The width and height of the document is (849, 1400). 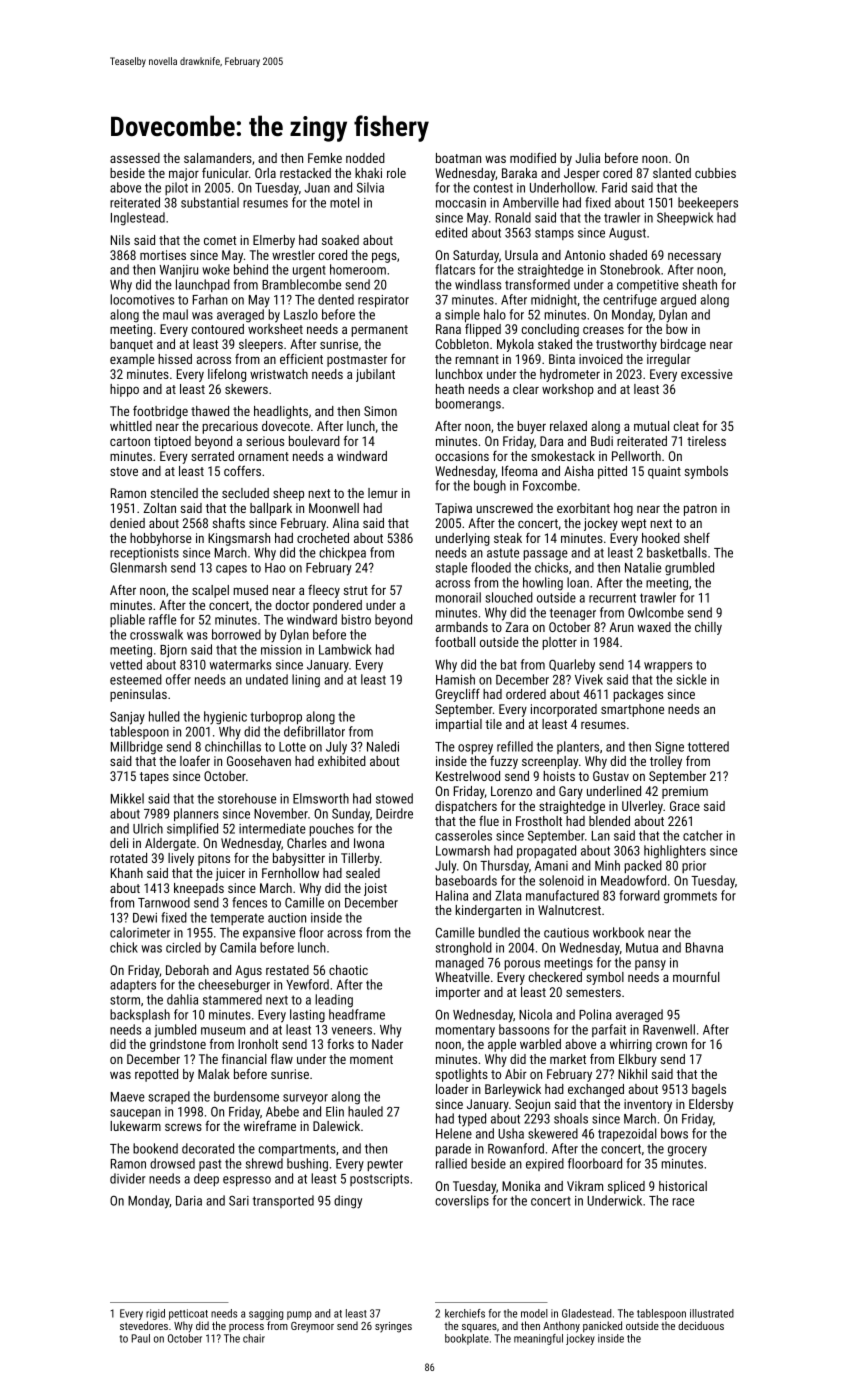 What do you see at coordinates (465, 1313) in the document?
I see `kerchiefs` at bounding box center [465, 1313].
